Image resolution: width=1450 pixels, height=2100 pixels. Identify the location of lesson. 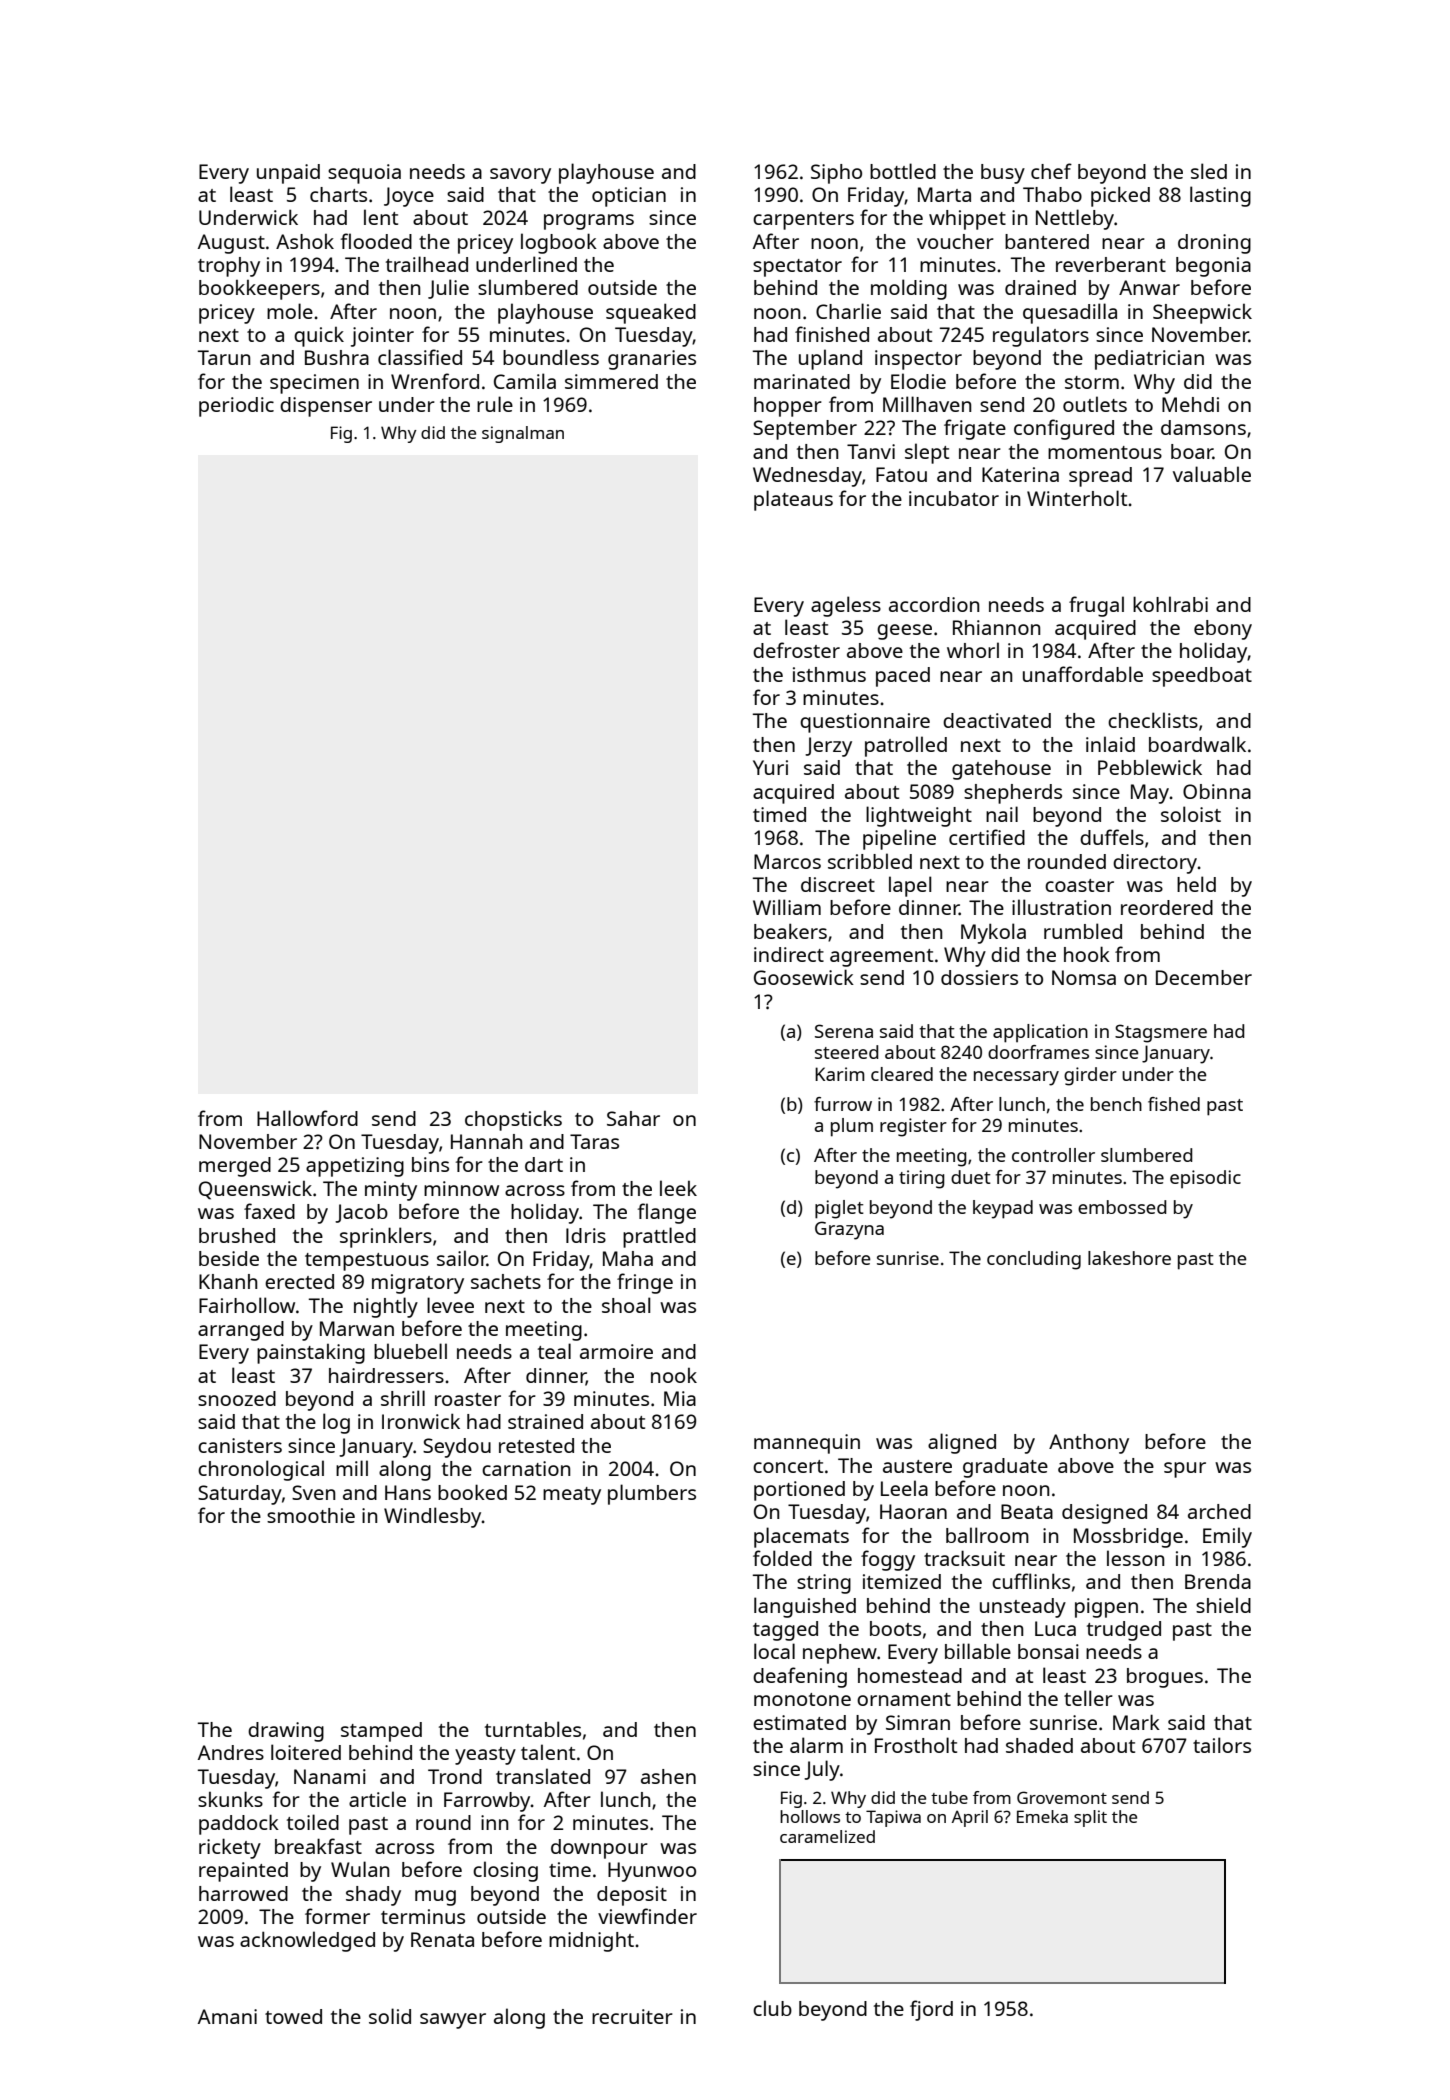
(1135, 1558).
